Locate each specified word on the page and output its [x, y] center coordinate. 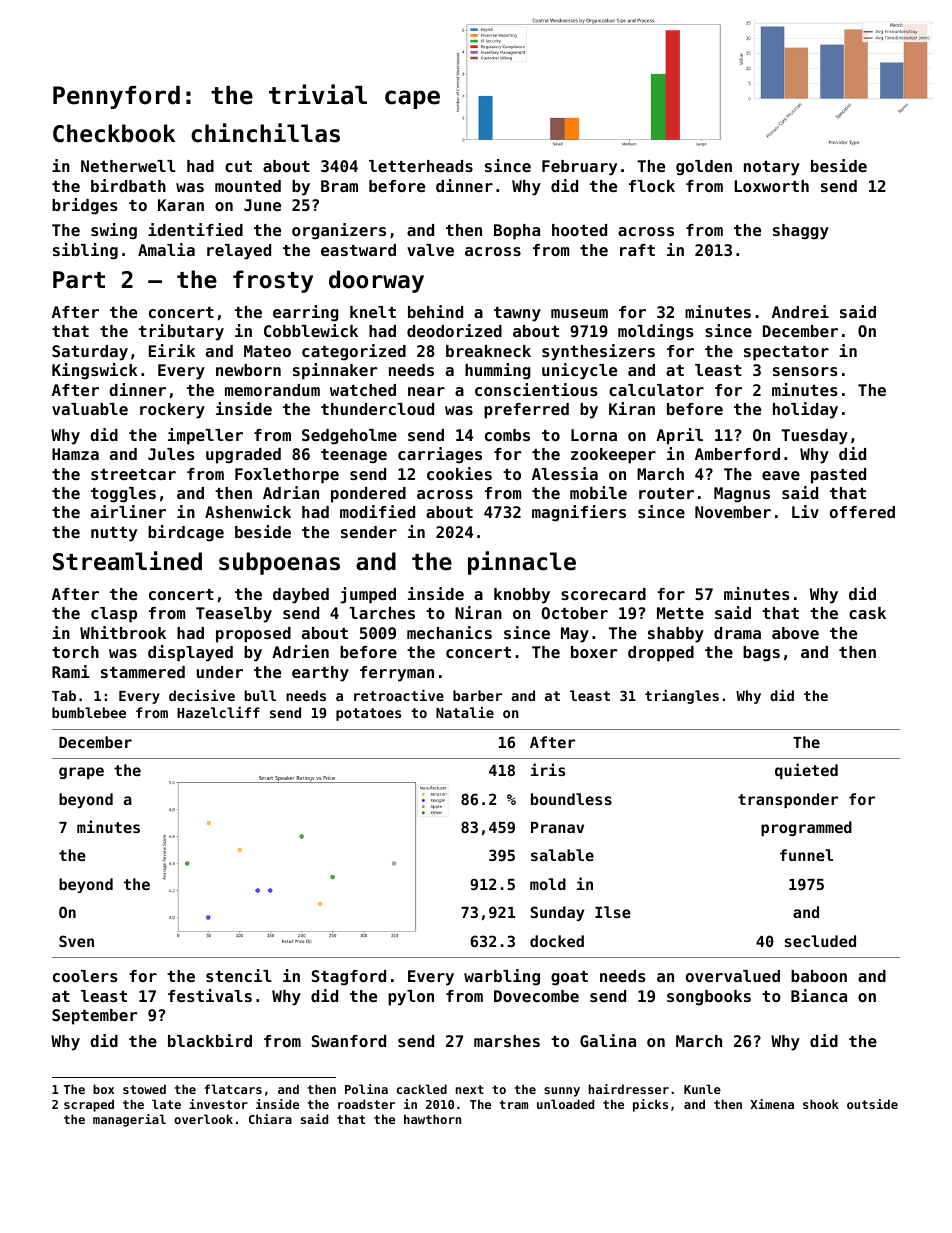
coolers [85, 976]
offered [862, 512]
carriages [440, 455]
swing [114, 231]
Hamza [75, 454]
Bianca [819, 995]
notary [772, 168]
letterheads [421, 166]
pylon [411, 998]
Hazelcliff [218, 712]
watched [363, 390]
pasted [838, 476]
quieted [806, 771]
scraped [89, 1105]
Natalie [465, 712]
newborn [248, 370]
